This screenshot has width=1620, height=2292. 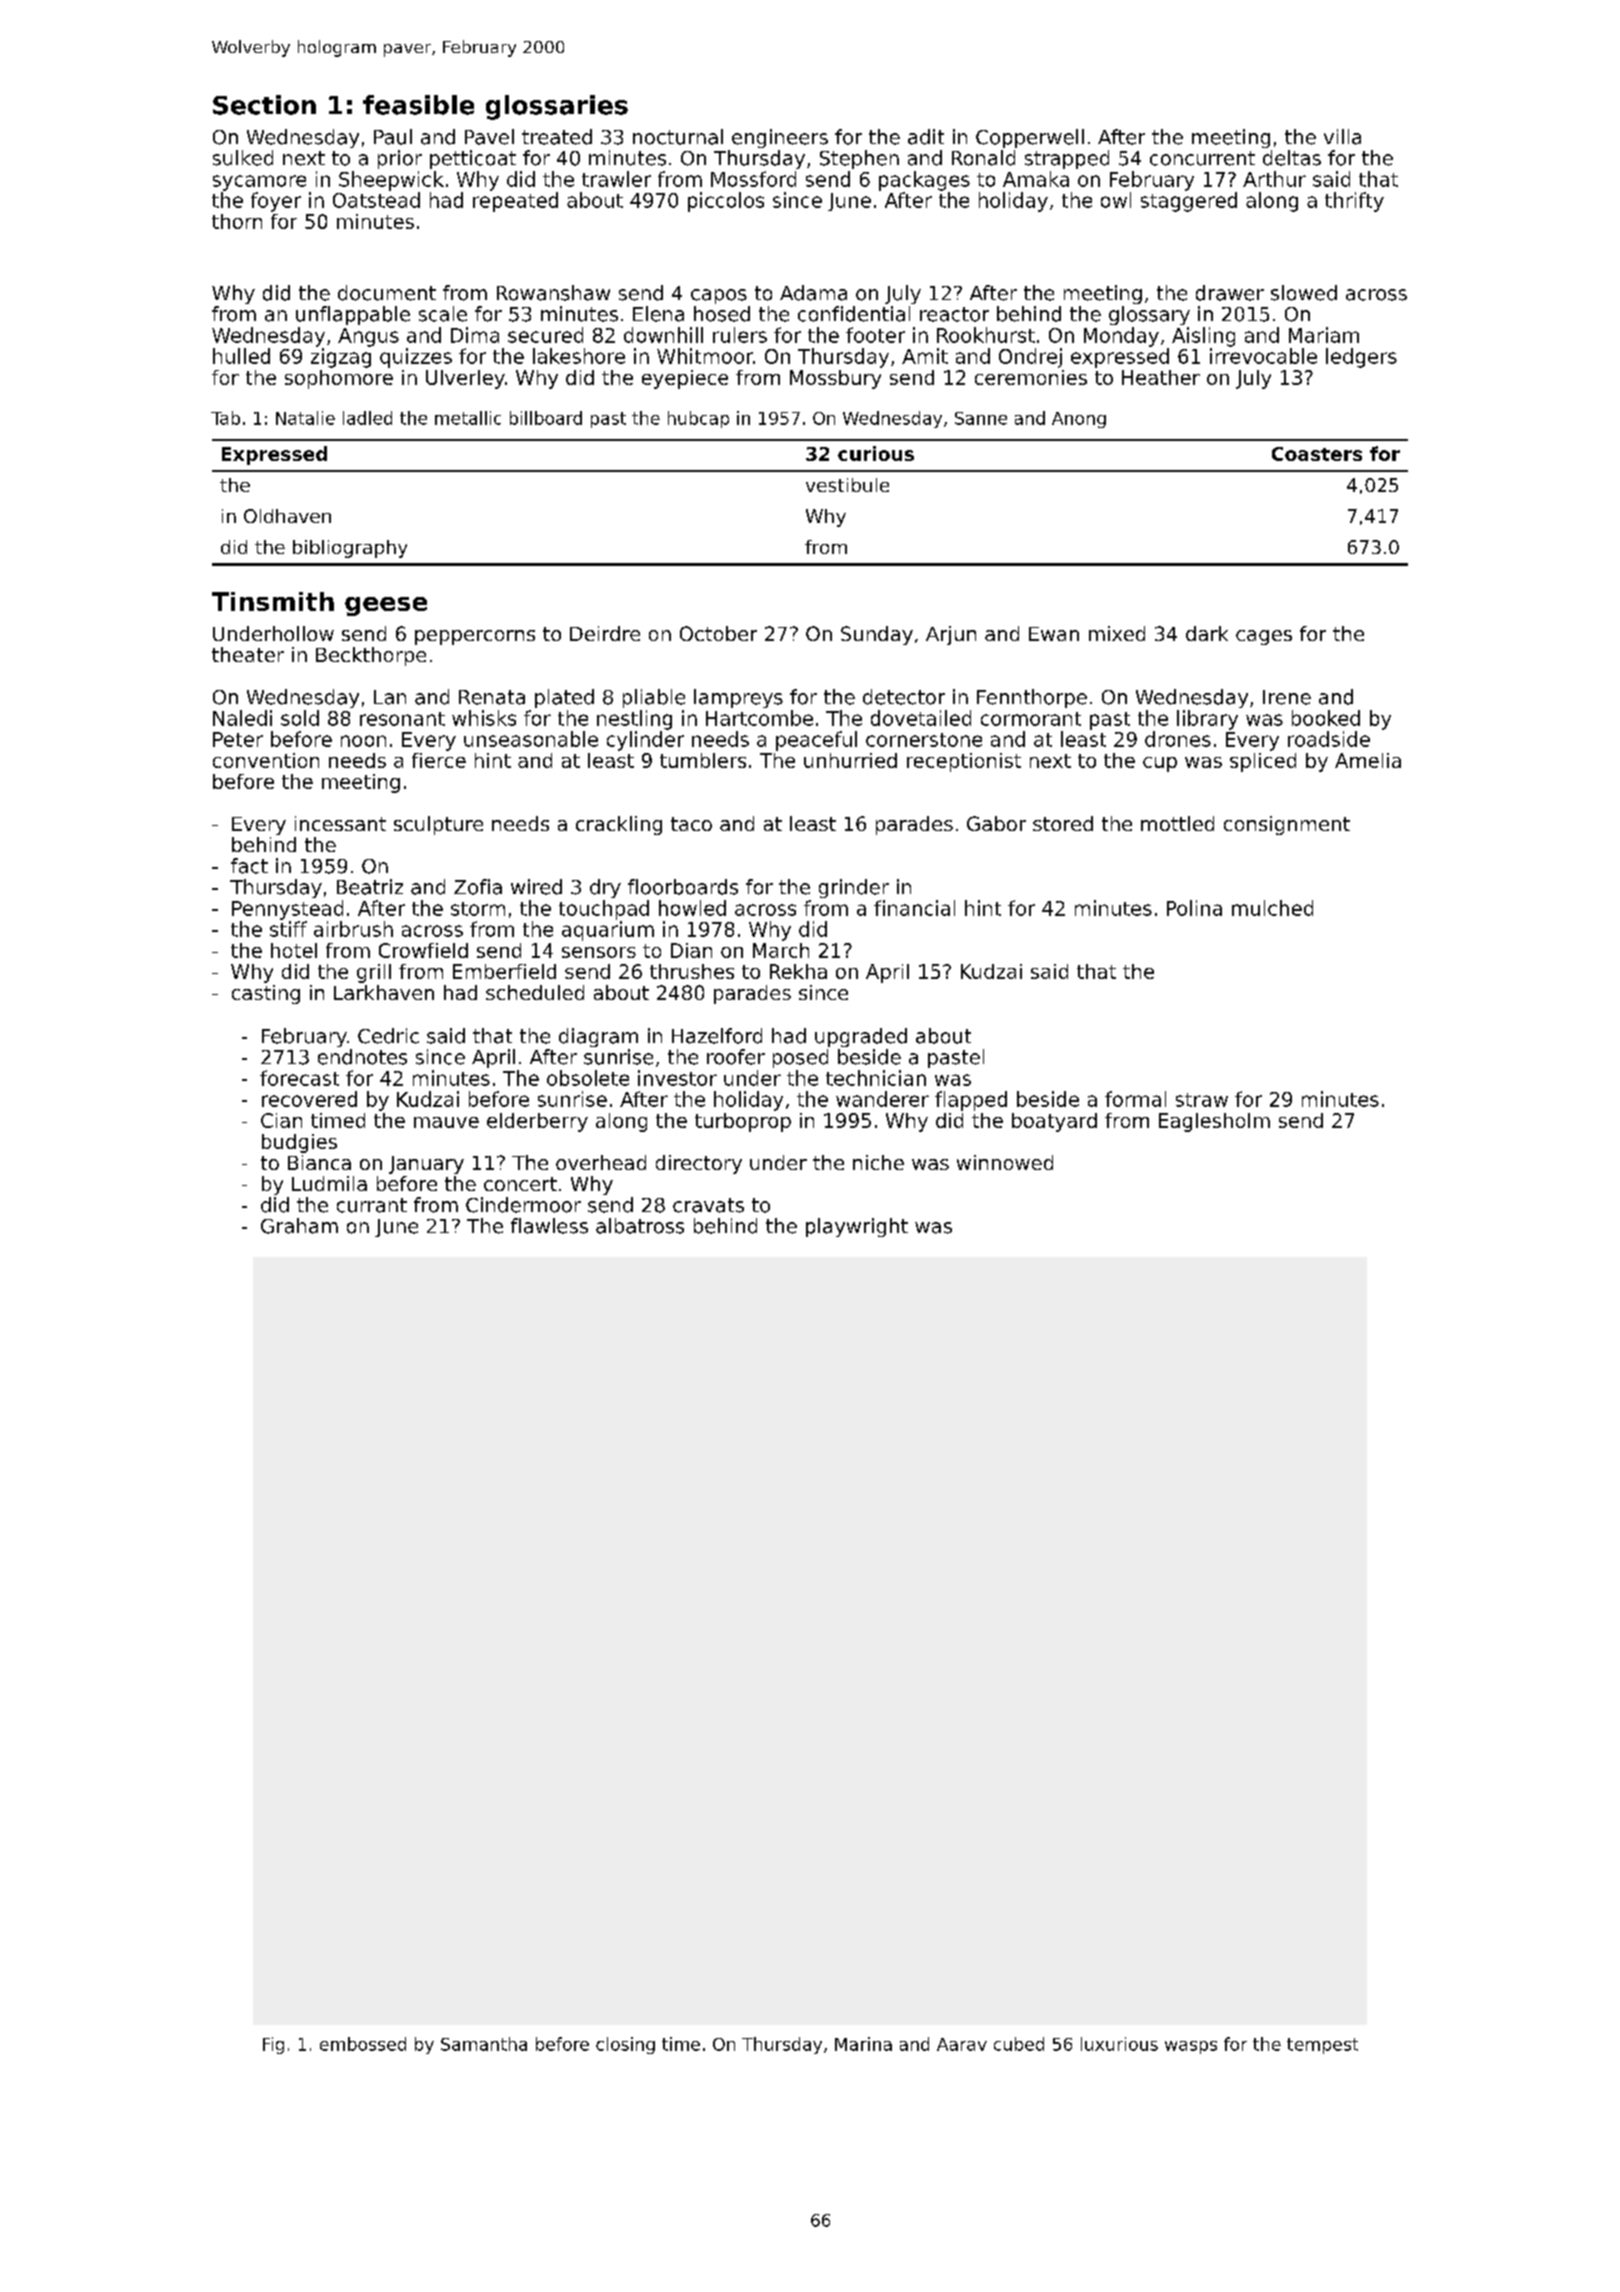 I want to click on Samantha, so click(x=484, y=2044).
